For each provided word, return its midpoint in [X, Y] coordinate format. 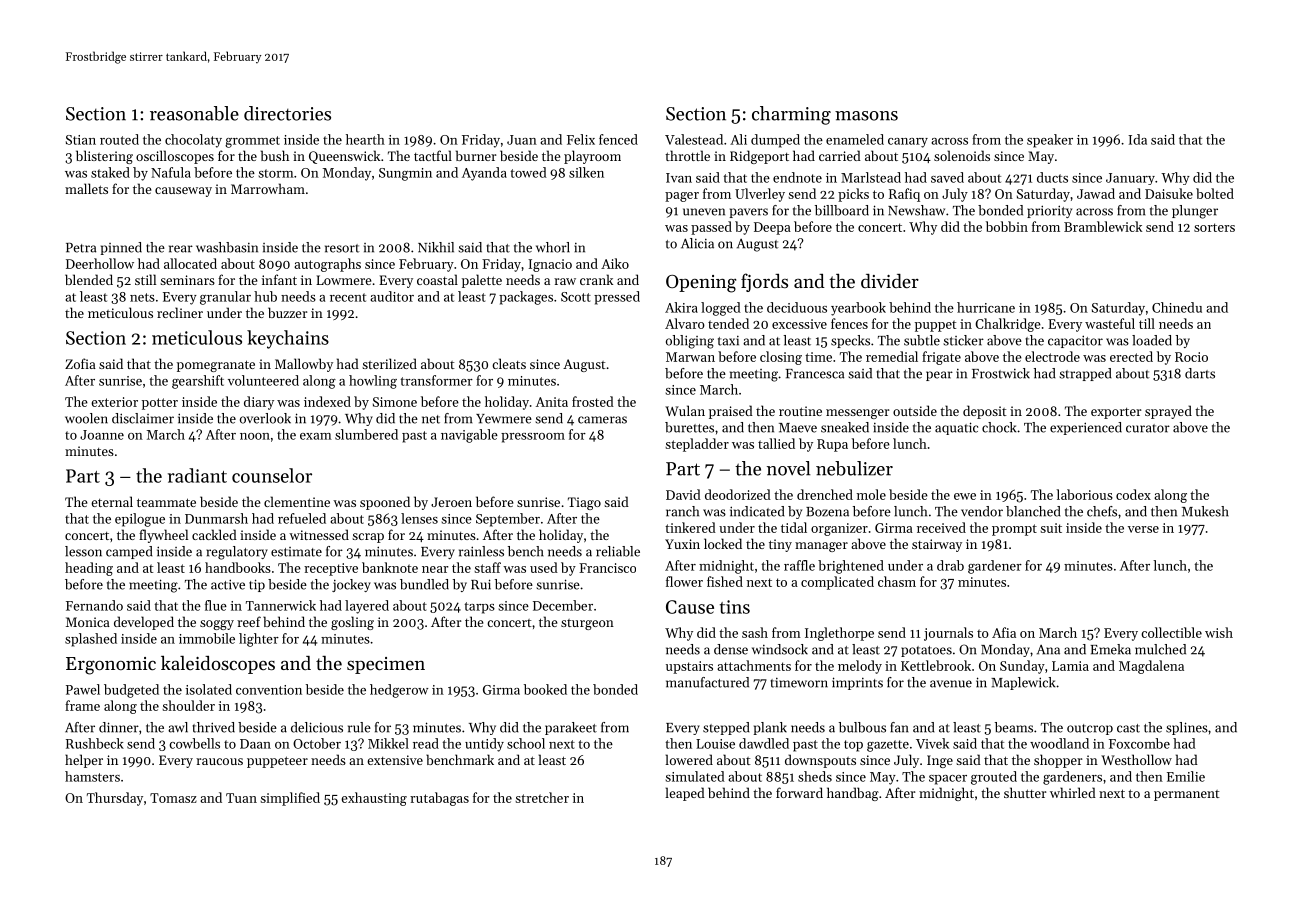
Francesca [814, 374]
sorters [1214, 227]
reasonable [194, 113]
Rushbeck [95, 743]
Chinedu [1177, 307]
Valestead [694, 139]
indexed [327, 401]
